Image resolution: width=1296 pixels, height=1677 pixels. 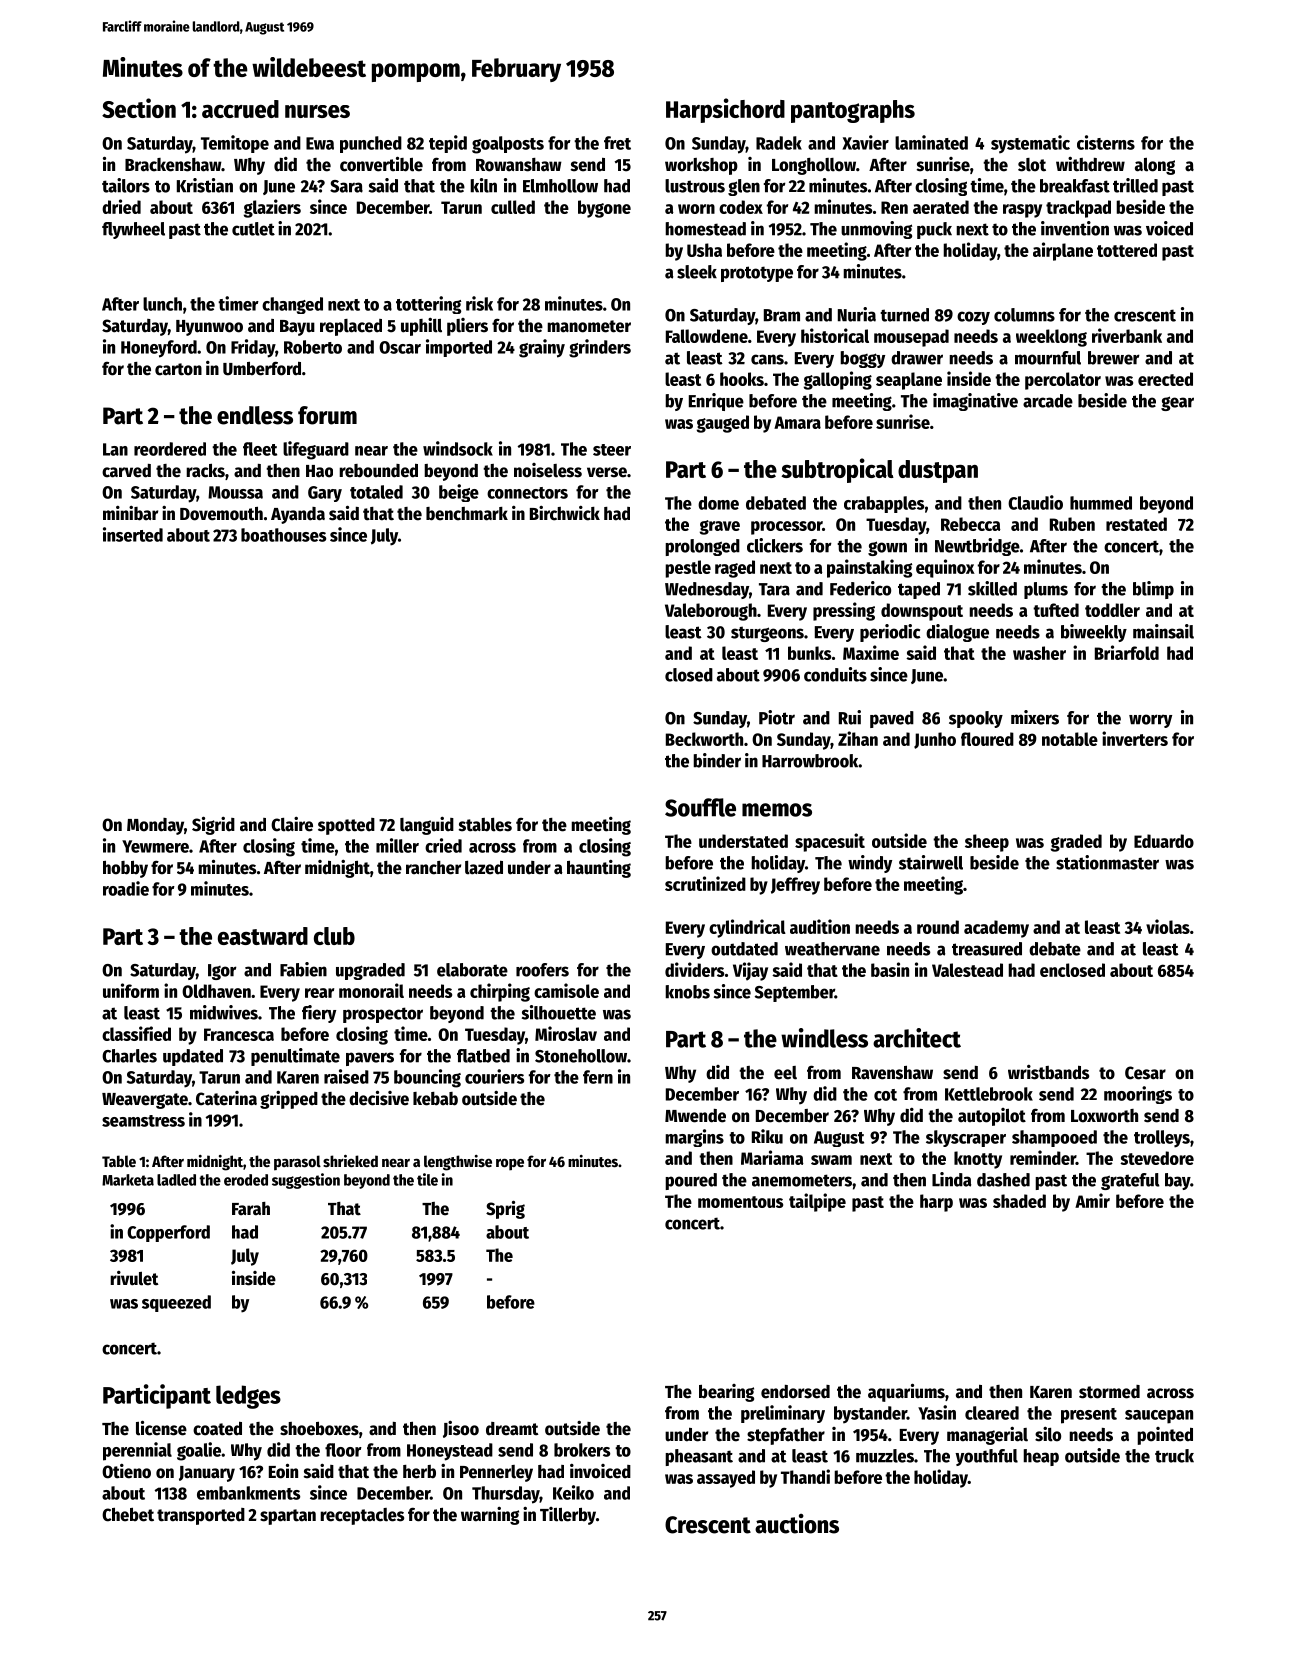 I want to click on Sigrid, so click(x=213, y=825).
